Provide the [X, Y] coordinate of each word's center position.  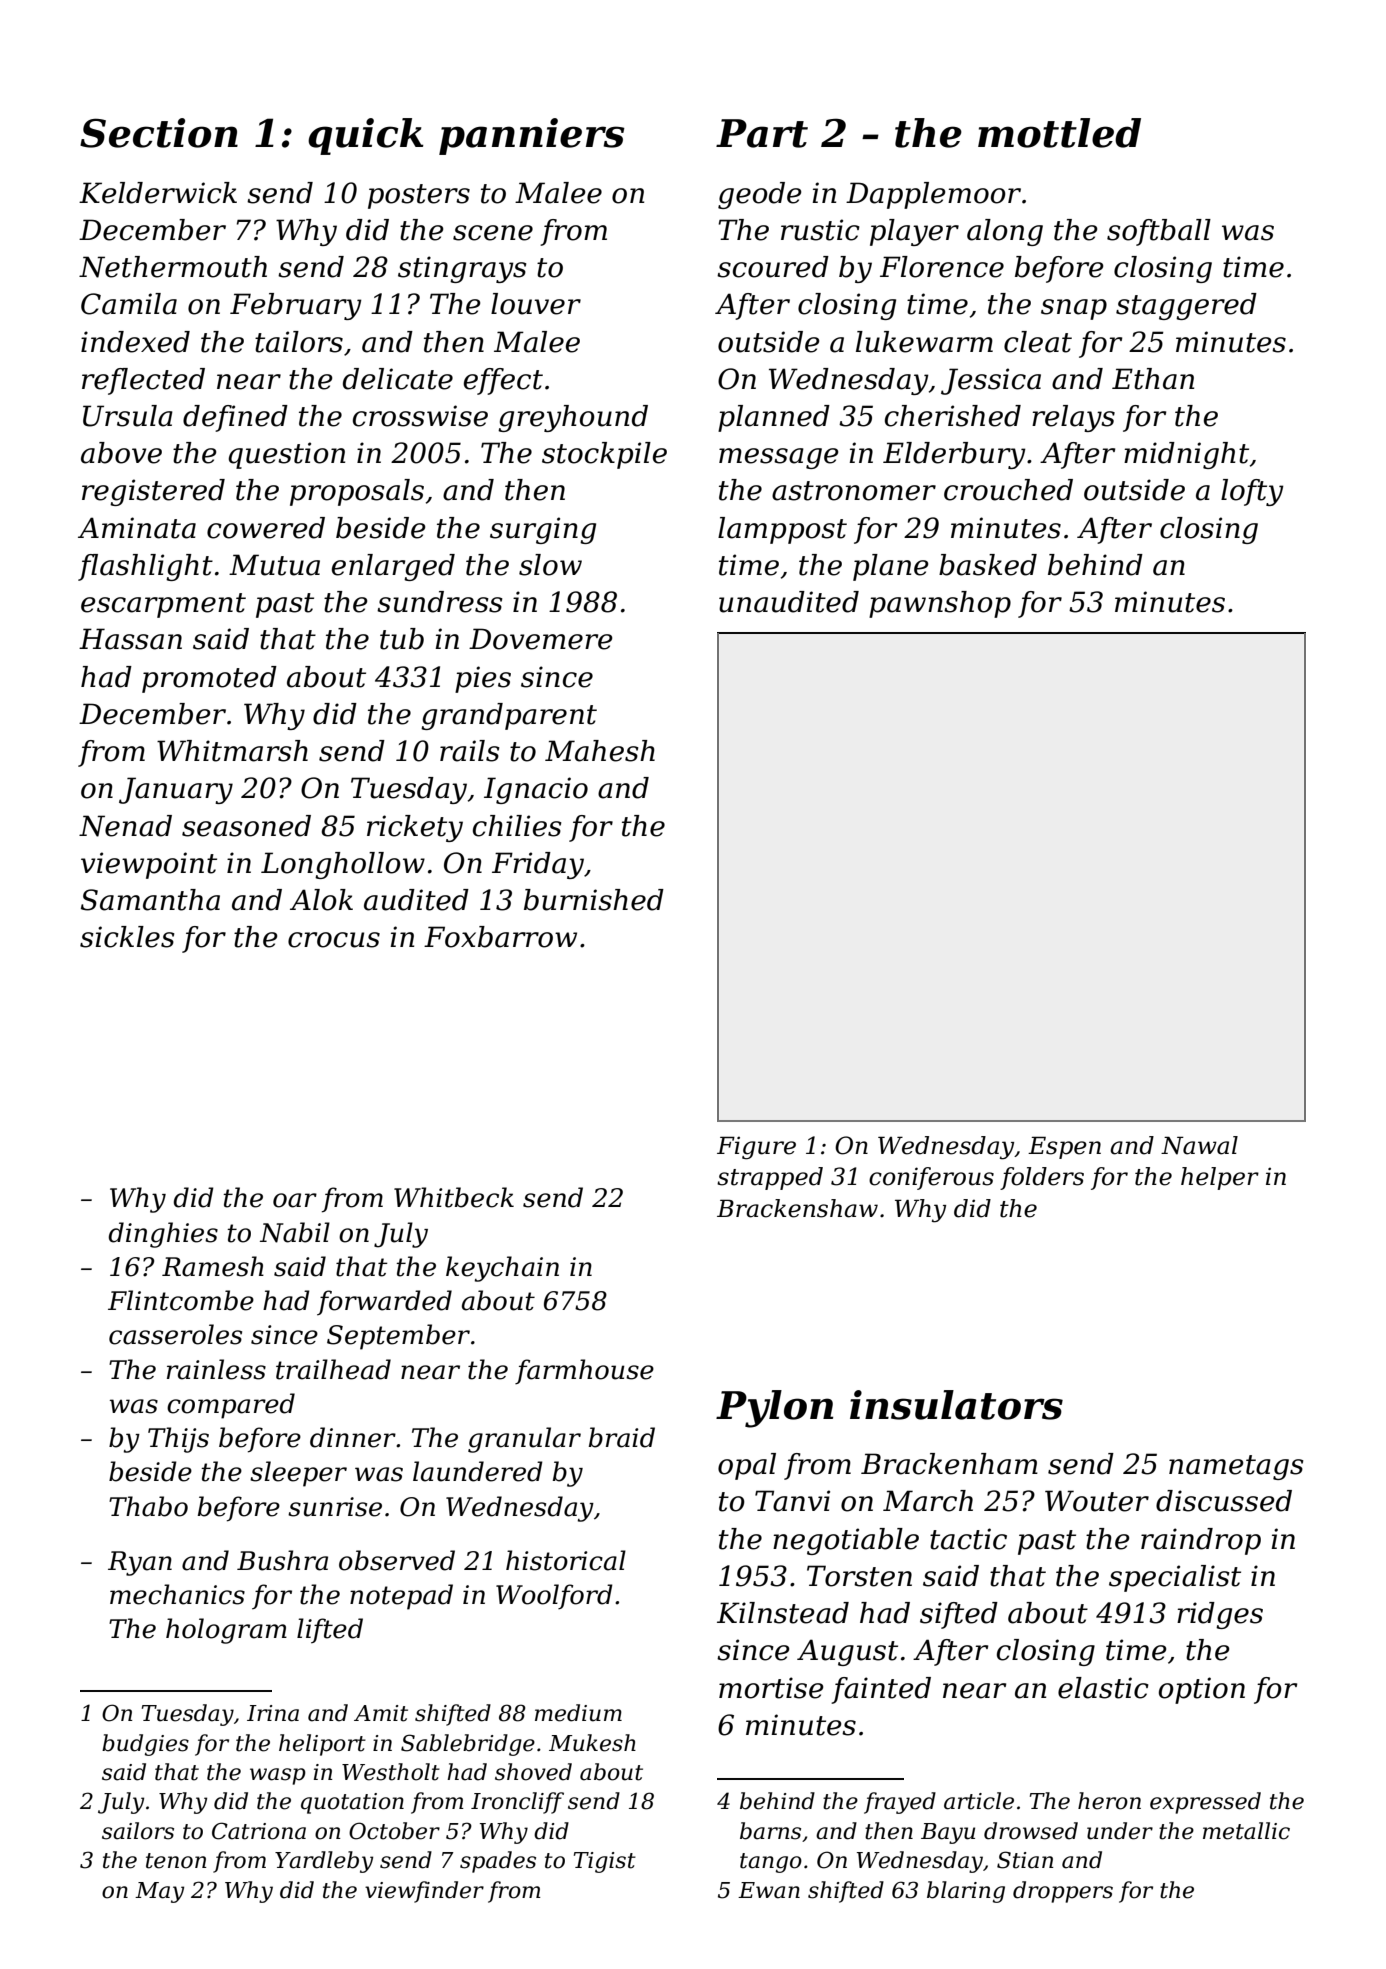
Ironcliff [517, 1803]
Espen [1064, 1147]
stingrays [462, 269]
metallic [1246, 1831]
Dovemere [540, 639]
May [159, 1892]
